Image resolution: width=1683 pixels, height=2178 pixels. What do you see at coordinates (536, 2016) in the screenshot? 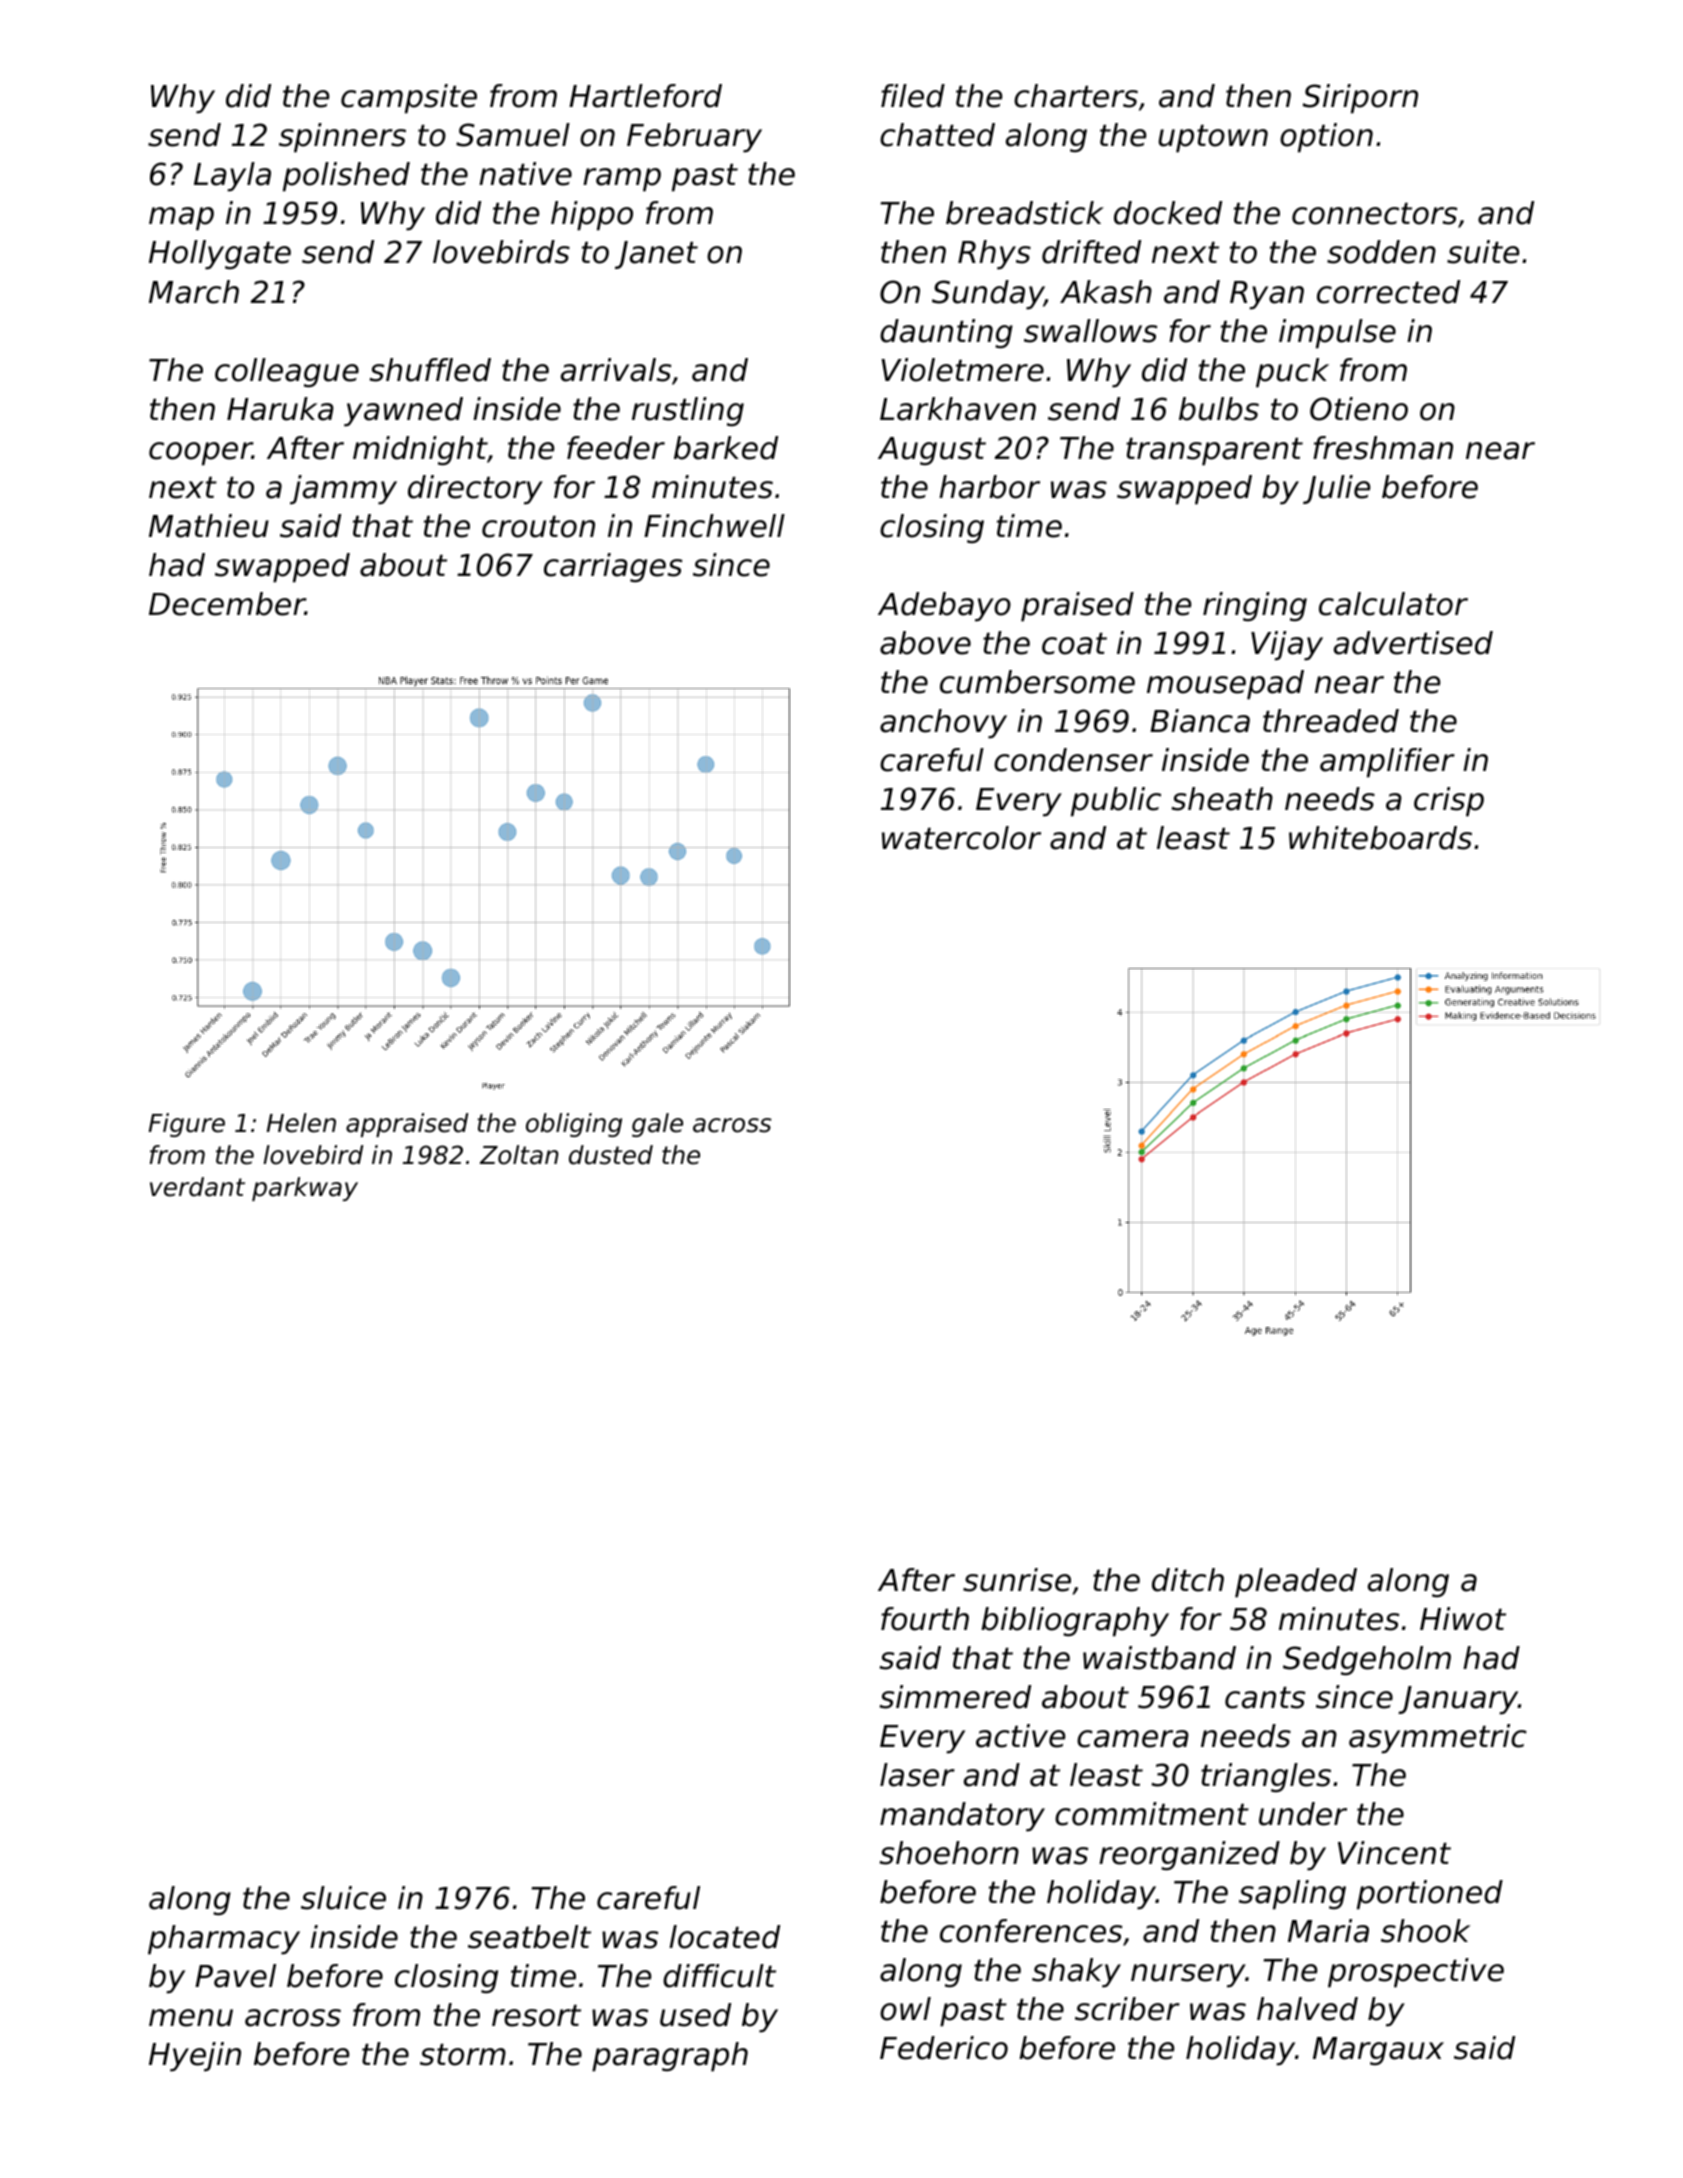
I see `resort` at bounding box center [536, 2016].
